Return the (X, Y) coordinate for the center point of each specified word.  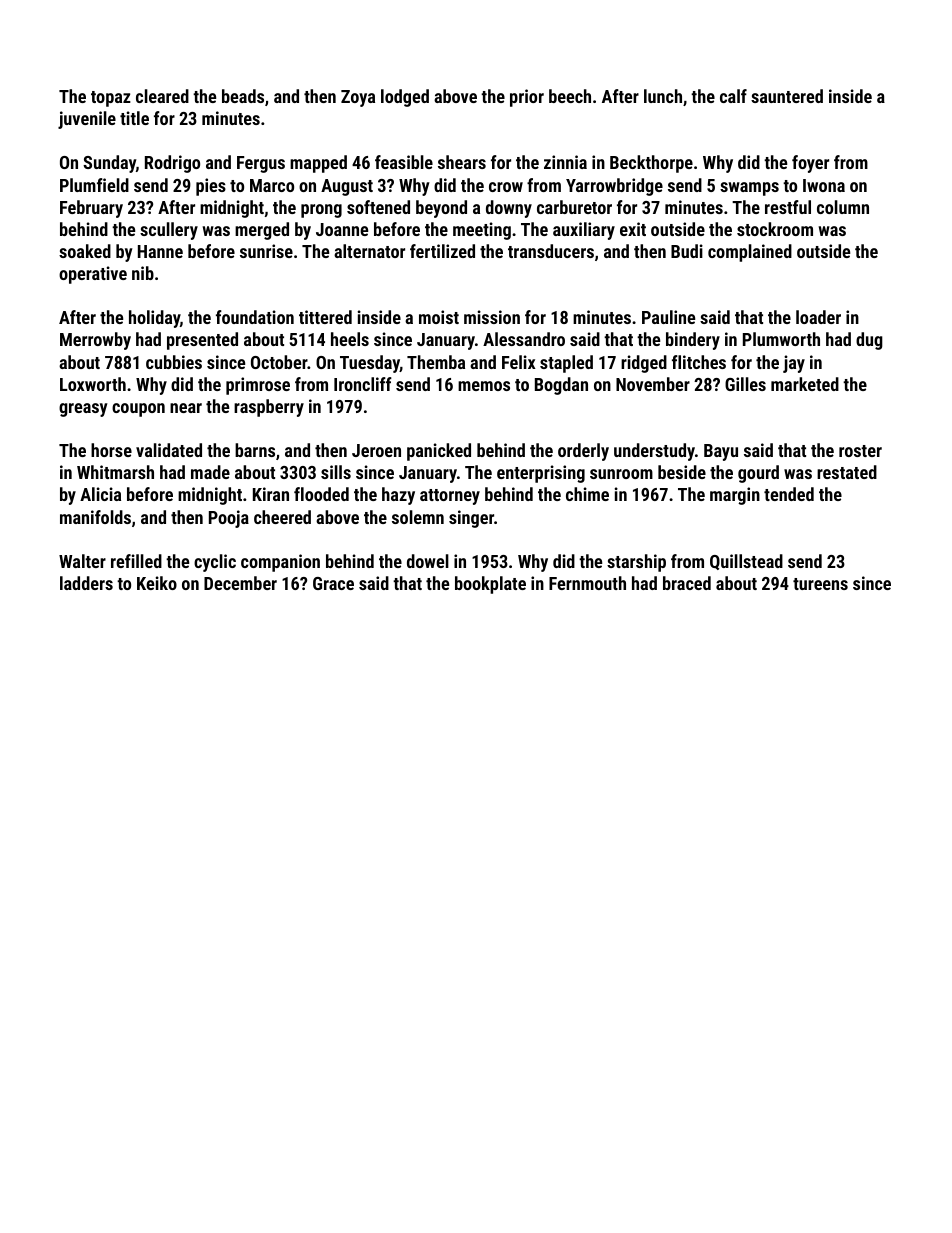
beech (570, 96)
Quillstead (746, 562)
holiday (154, 319)
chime (587, 494)
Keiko (157, 583)
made (210, 472)
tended (789, 494)
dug (869, 341)
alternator (369, 251)
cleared (162, 96)
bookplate (490, 585)
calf (733, 96)
